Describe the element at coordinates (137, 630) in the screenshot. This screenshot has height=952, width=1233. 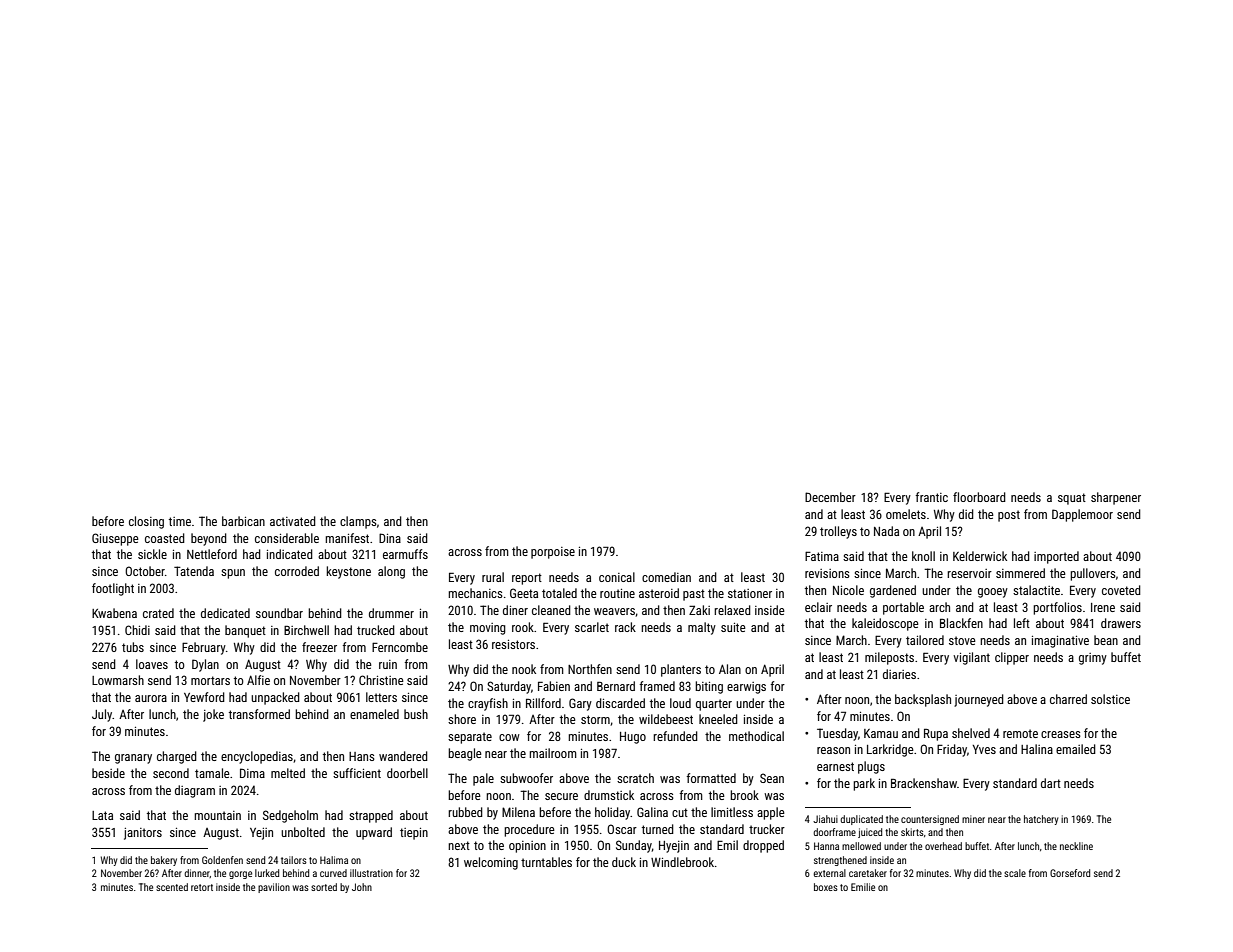
I see `Chidi` at that location.
